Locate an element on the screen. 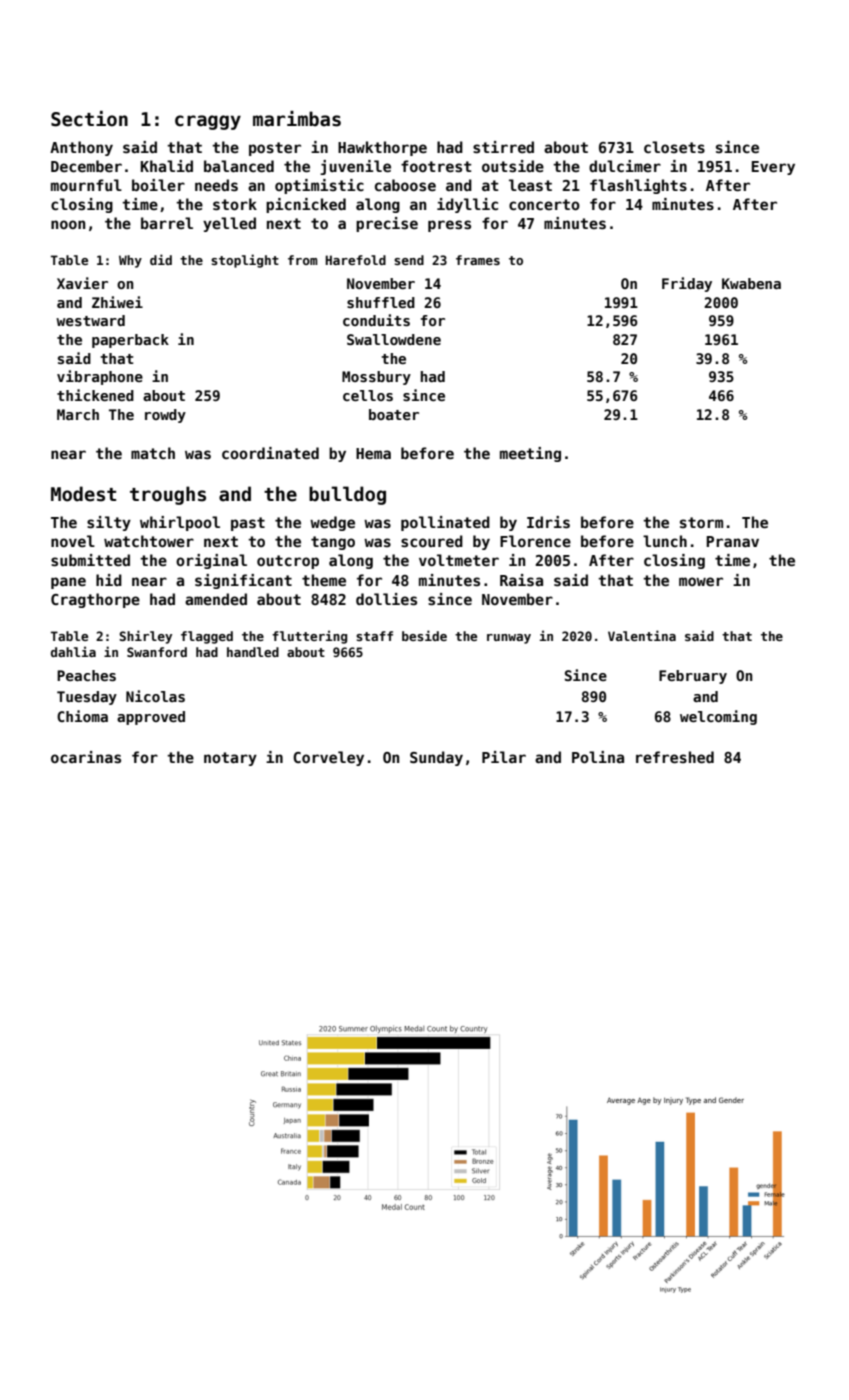  Hawkthorpe is located at coordinates (382, 148).
